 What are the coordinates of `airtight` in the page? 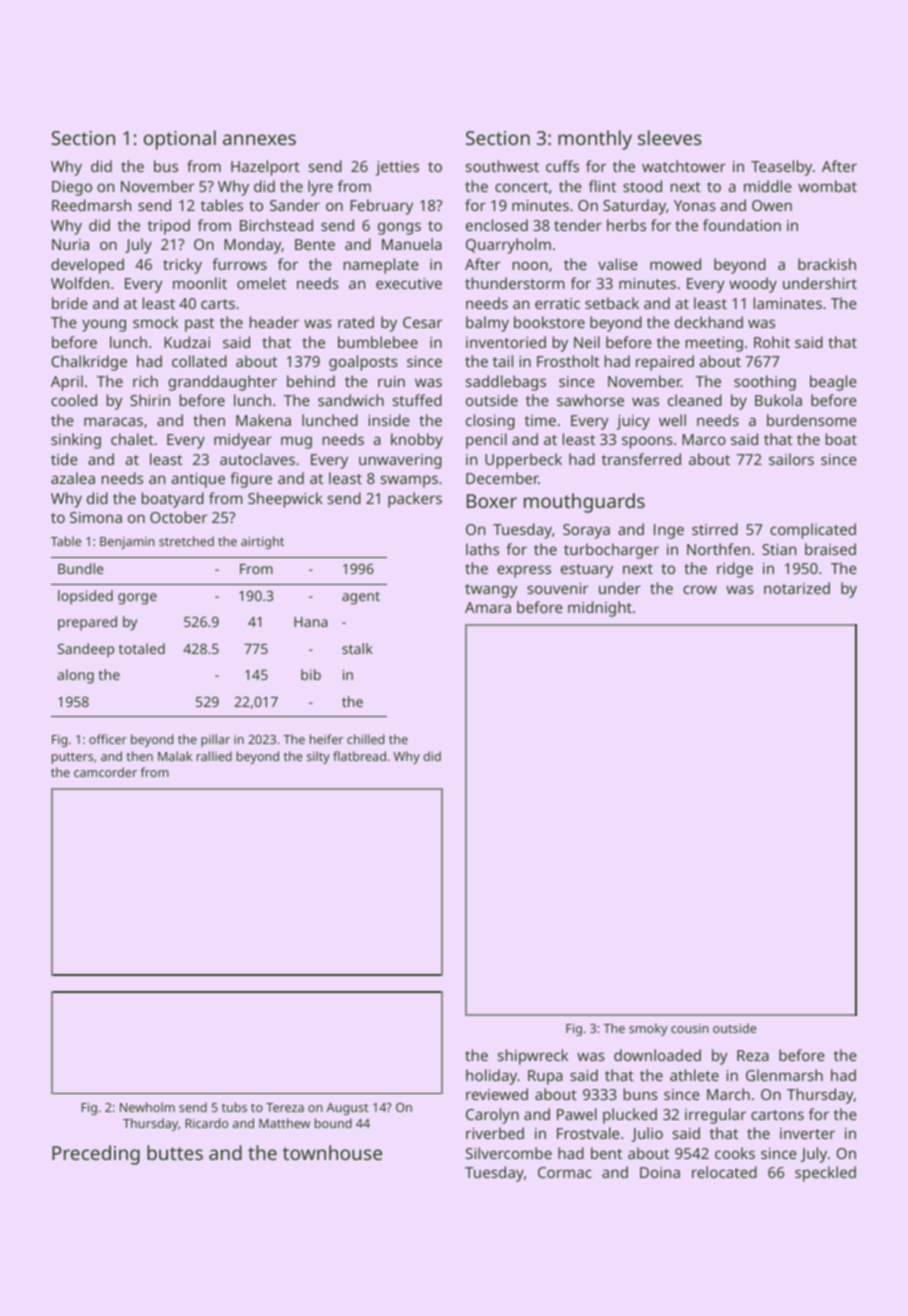 It's located at (262, 542).
